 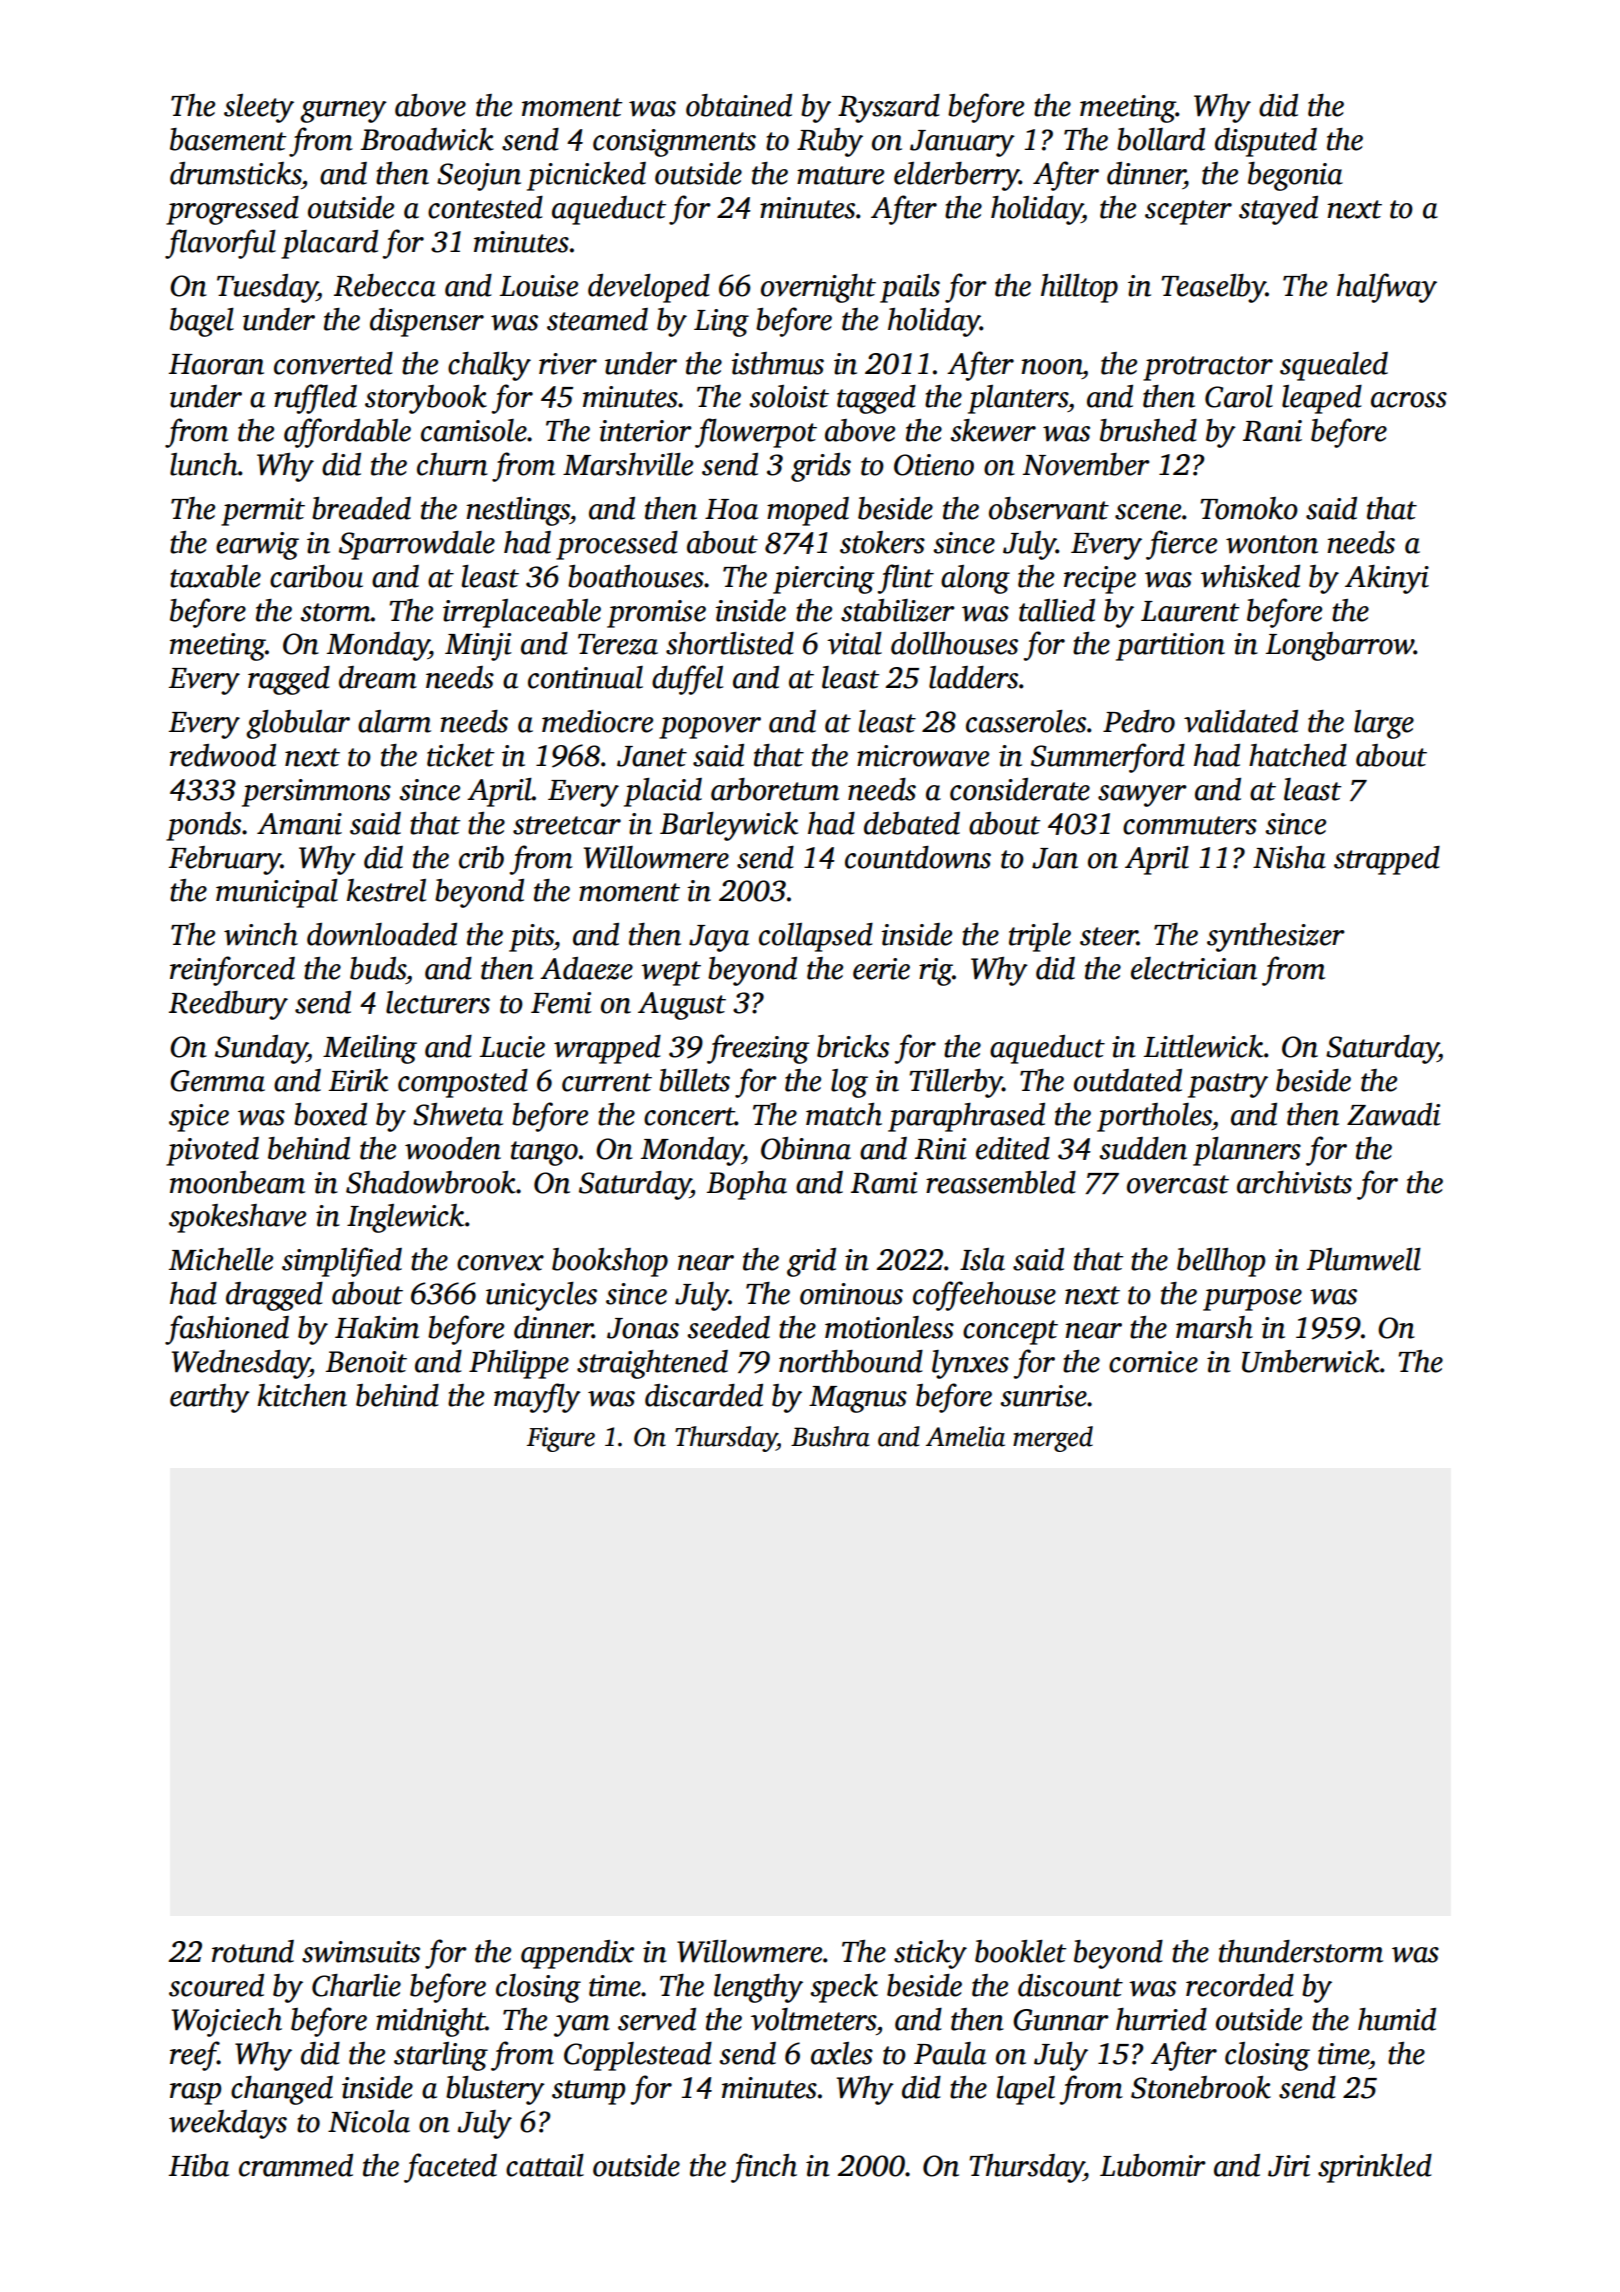 I want to click on ponds, so click(x=203, y=826).
